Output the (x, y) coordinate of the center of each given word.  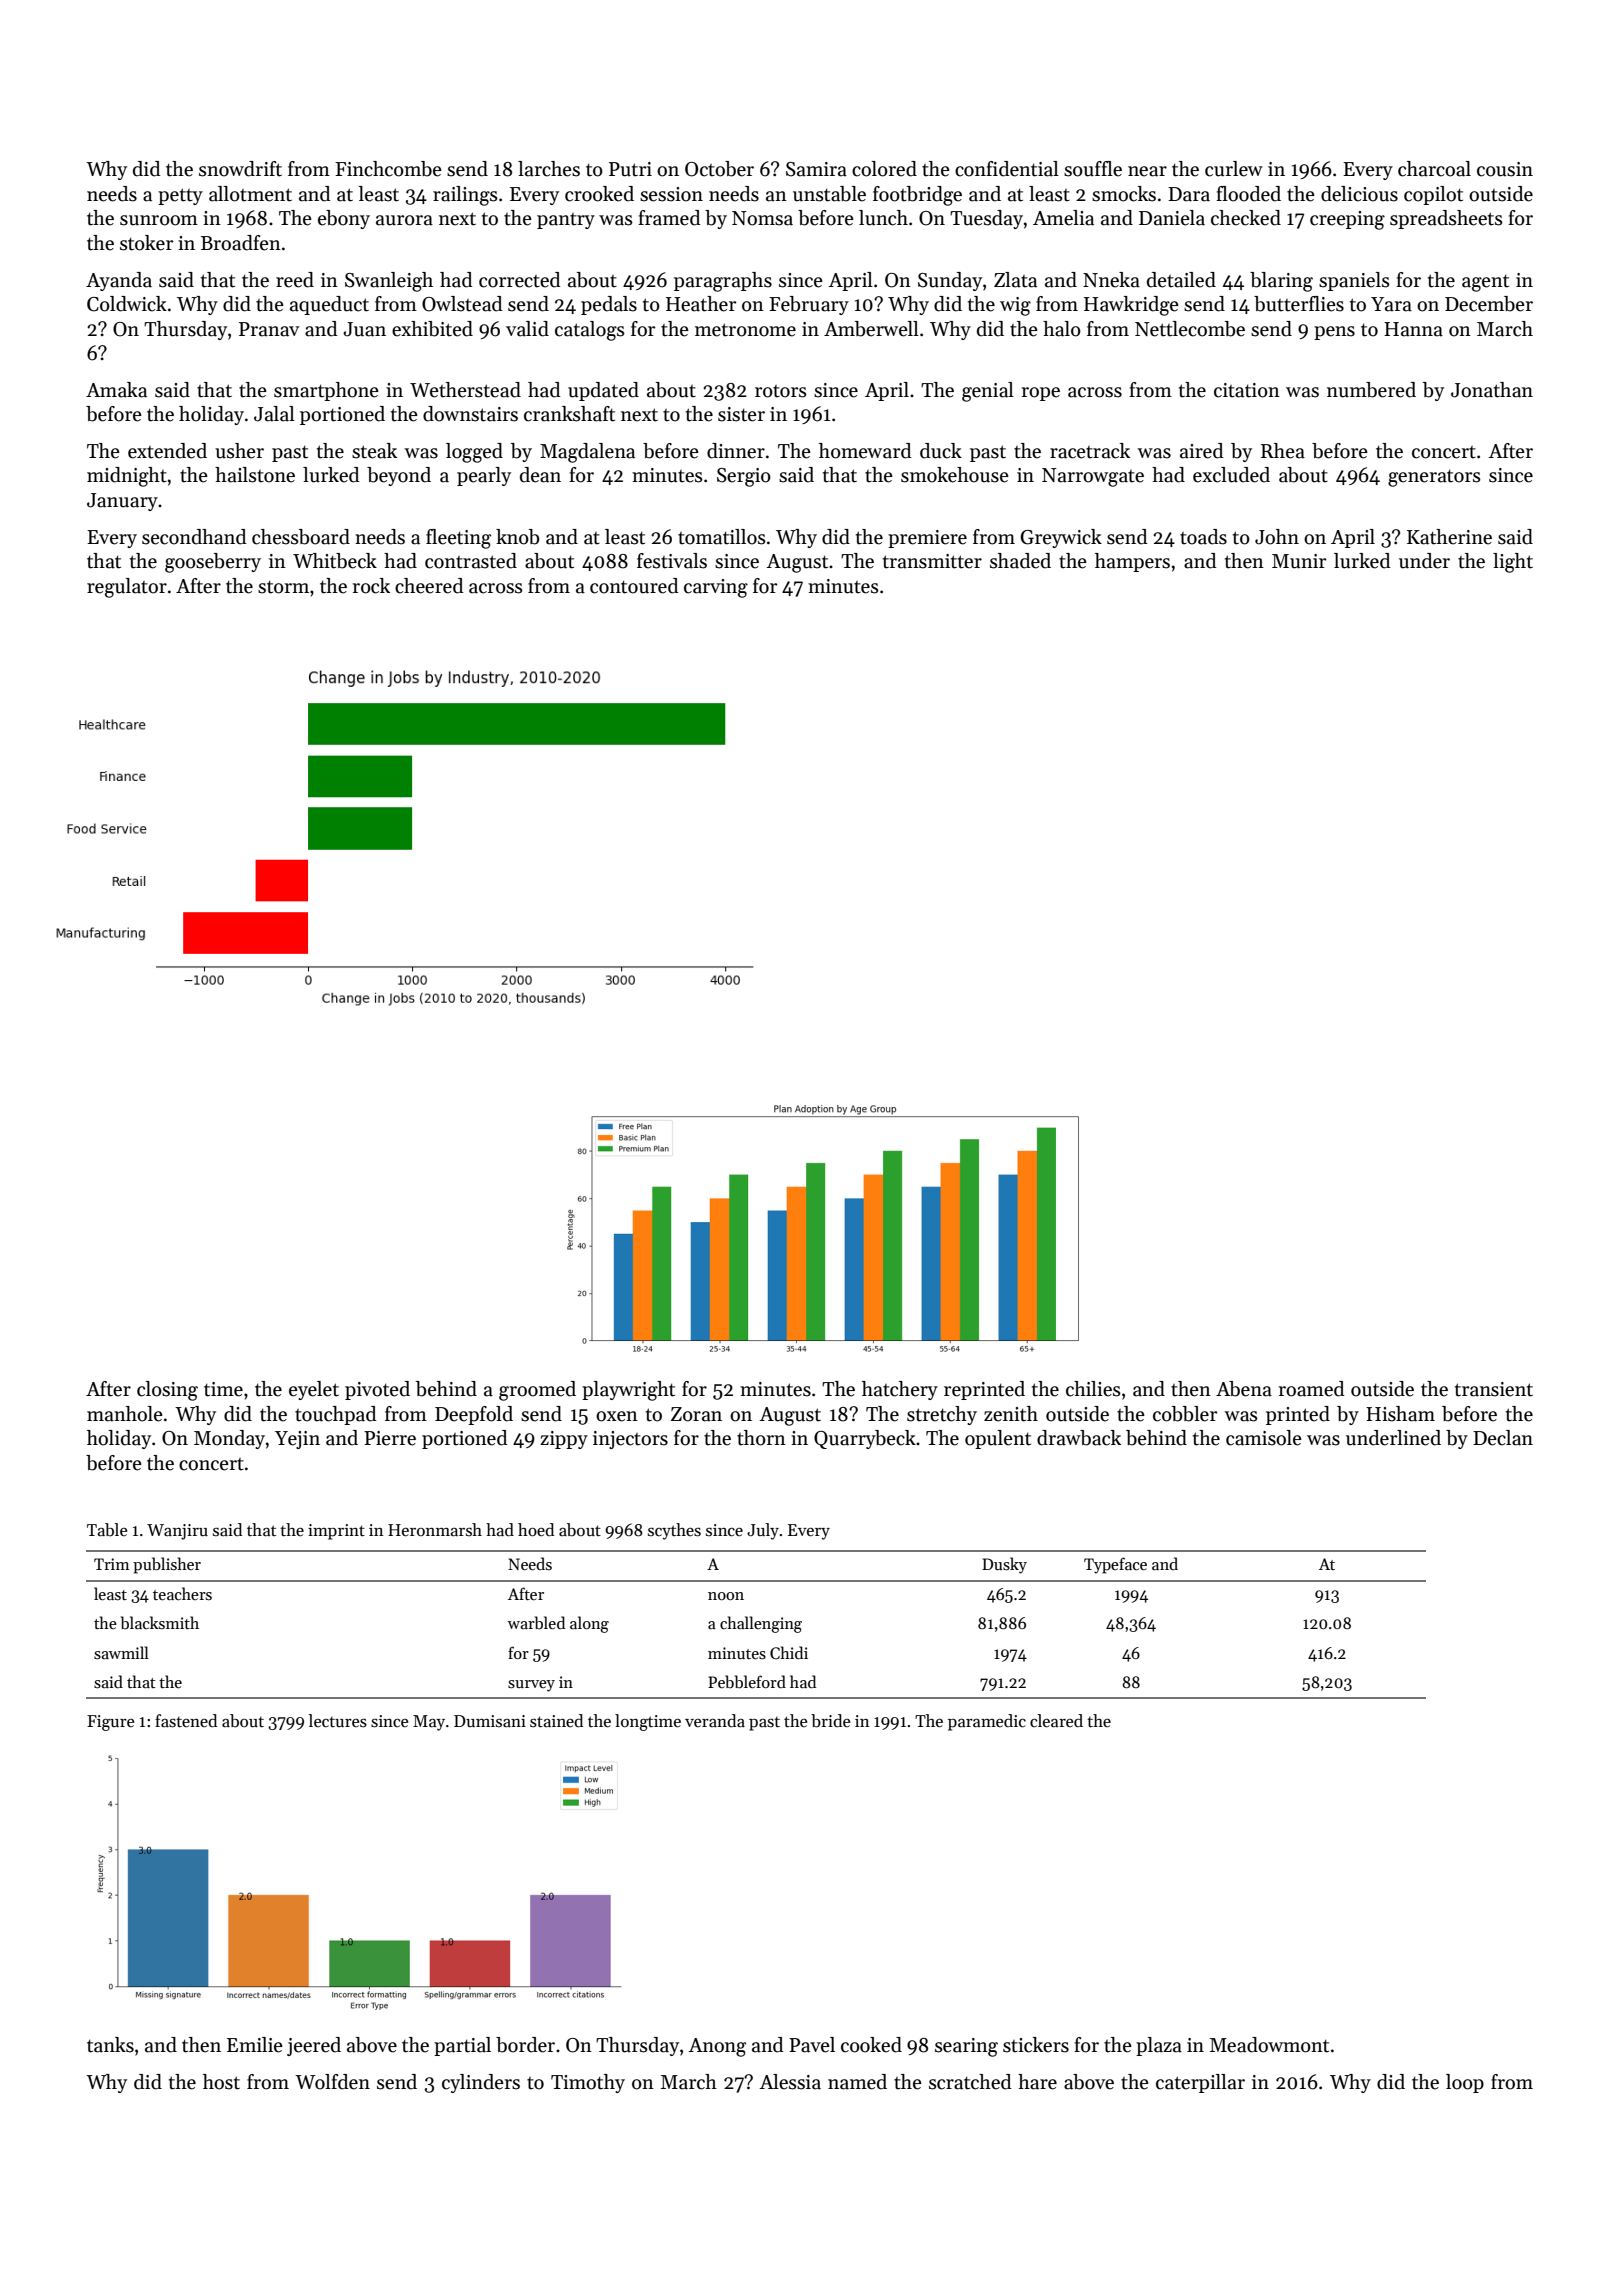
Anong (717, 2047)
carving (716, 588)
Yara (1391, 304)
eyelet (314, 1390)
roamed (1312, 1389)
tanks (110, 2045)
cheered (429, 586)
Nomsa (762, 218)
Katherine (1449, 537)
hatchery (900, 1390)
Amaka (116, 390)
